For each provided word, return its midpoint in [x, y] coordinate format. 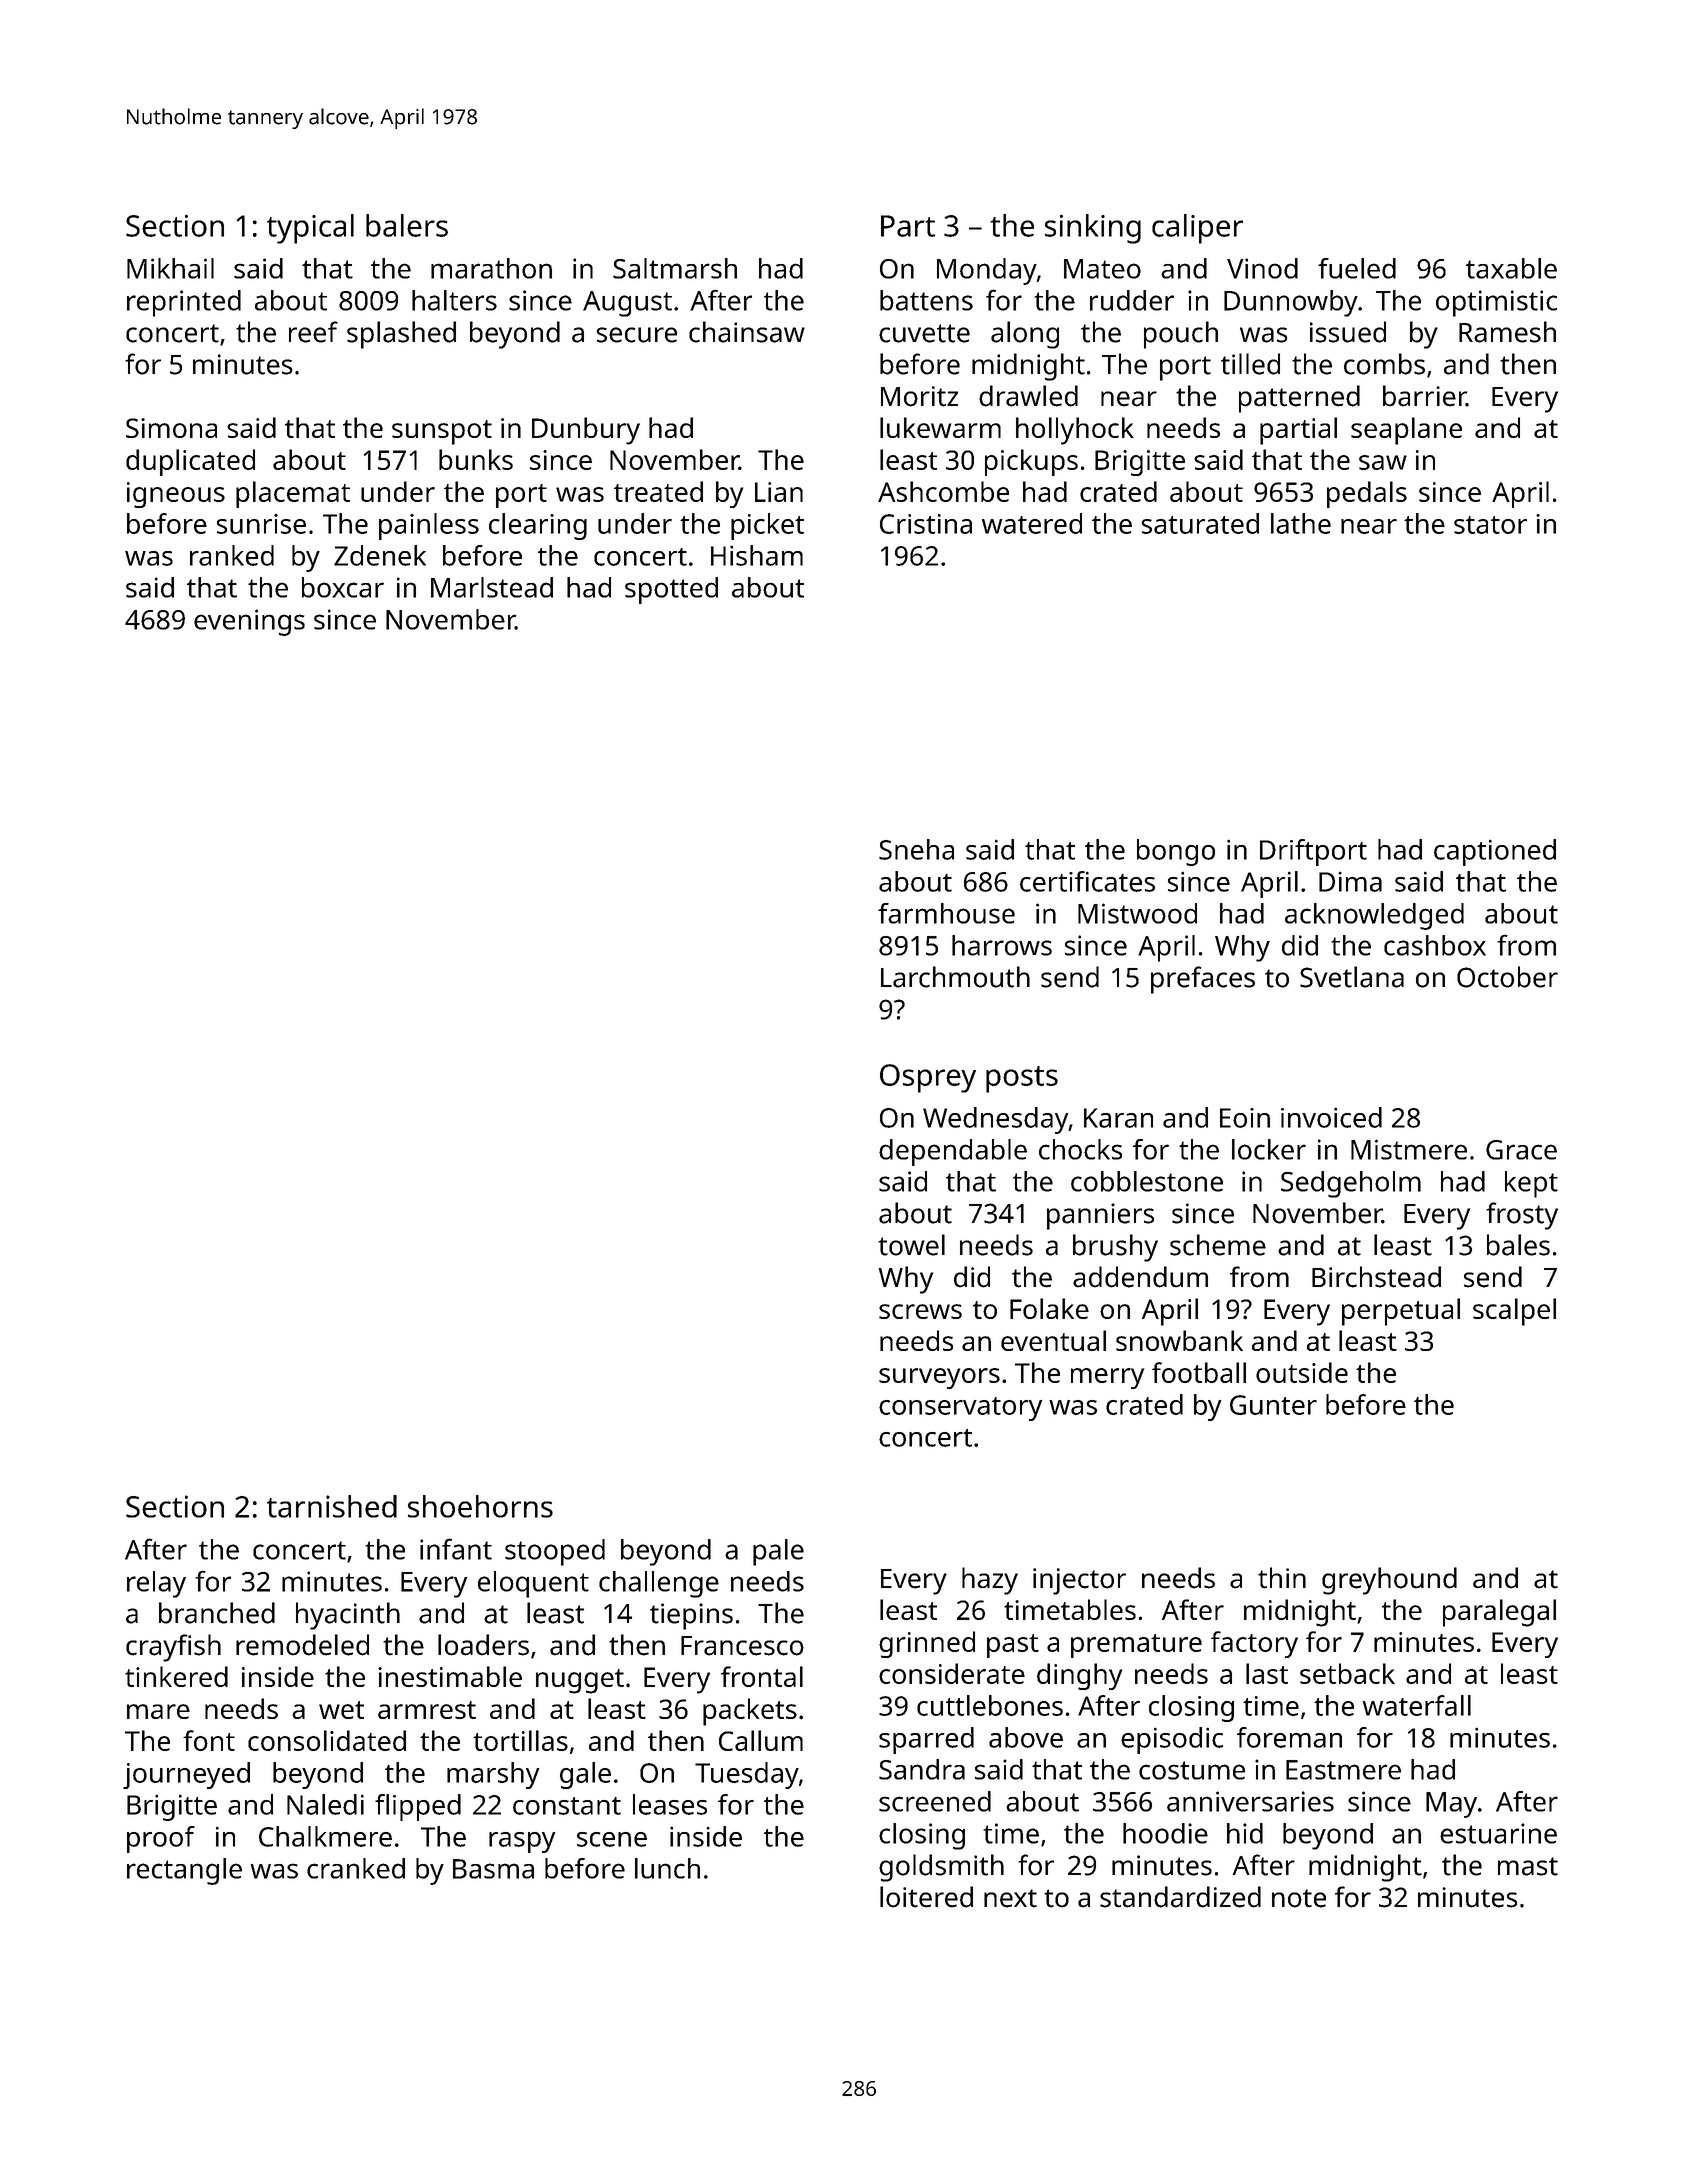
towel [911, 1245]
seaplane [1406, 431]
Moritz [919, 396]
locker [1269, 1149]
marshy [493, 1775]
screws [920, 1311]
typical [310, 229]
